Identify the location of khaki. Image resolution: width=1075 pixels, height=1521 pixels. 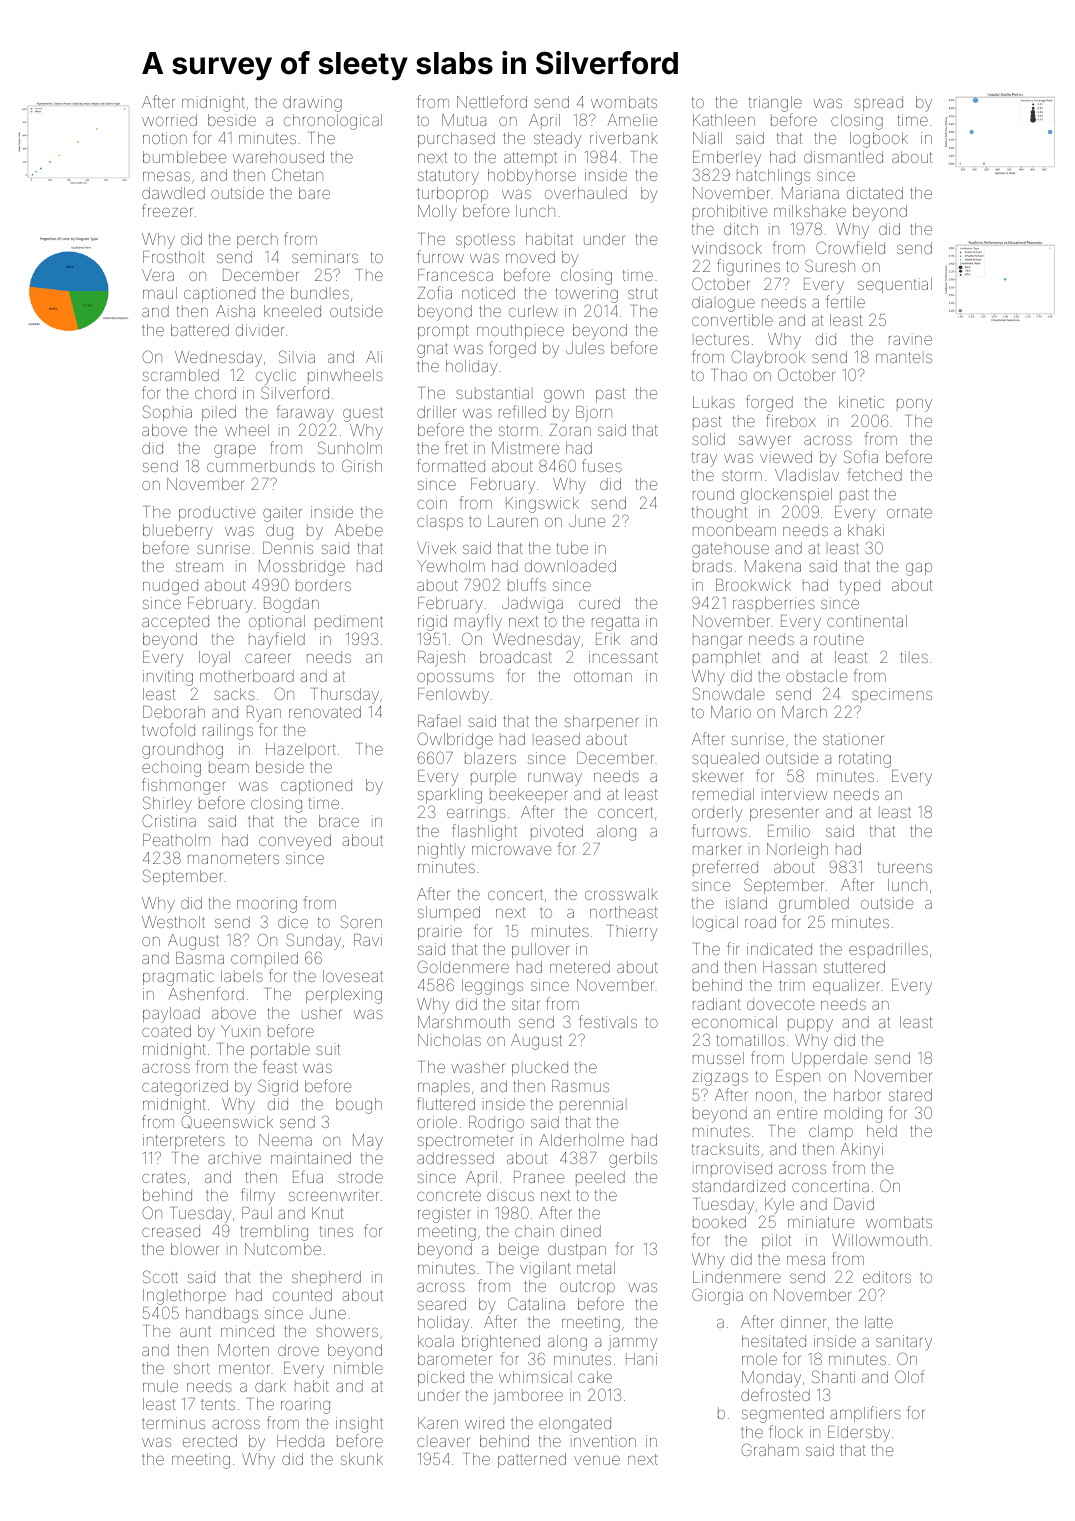
(866, 530).
